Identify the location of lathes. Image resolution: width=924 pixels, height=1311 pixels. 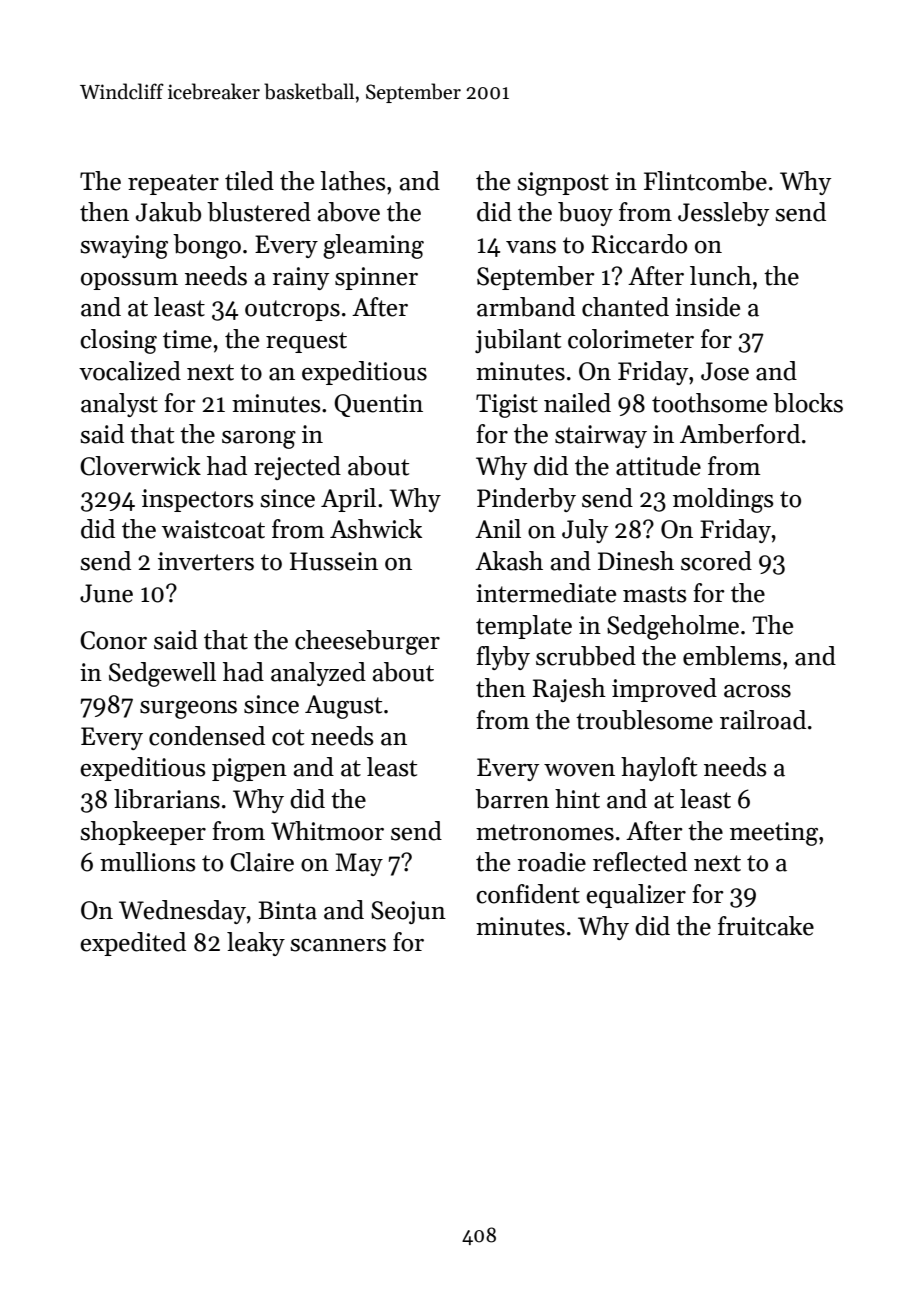
(353, 181).
